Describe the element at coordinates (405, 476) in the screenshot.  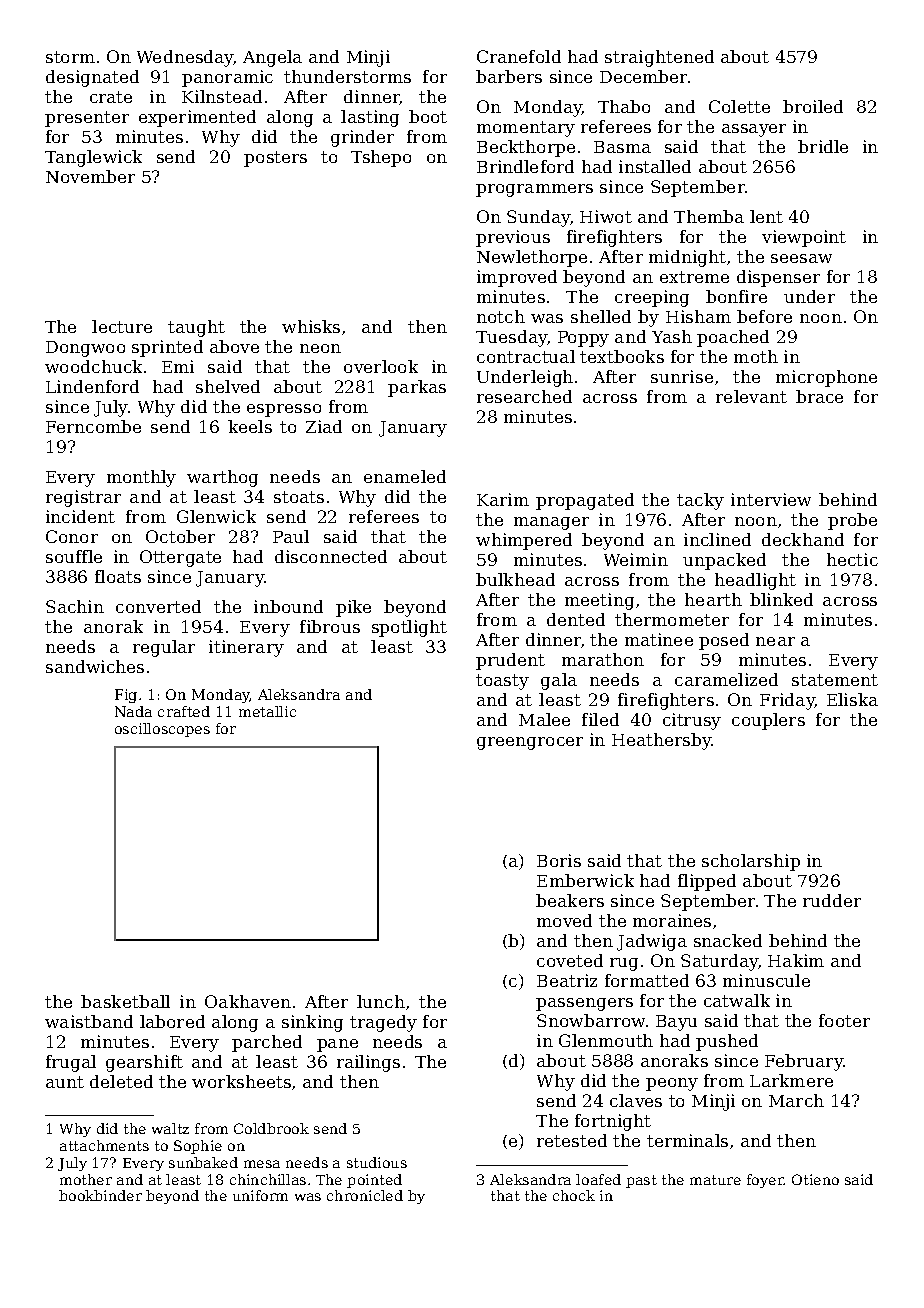
I see `enameled` at that location.
